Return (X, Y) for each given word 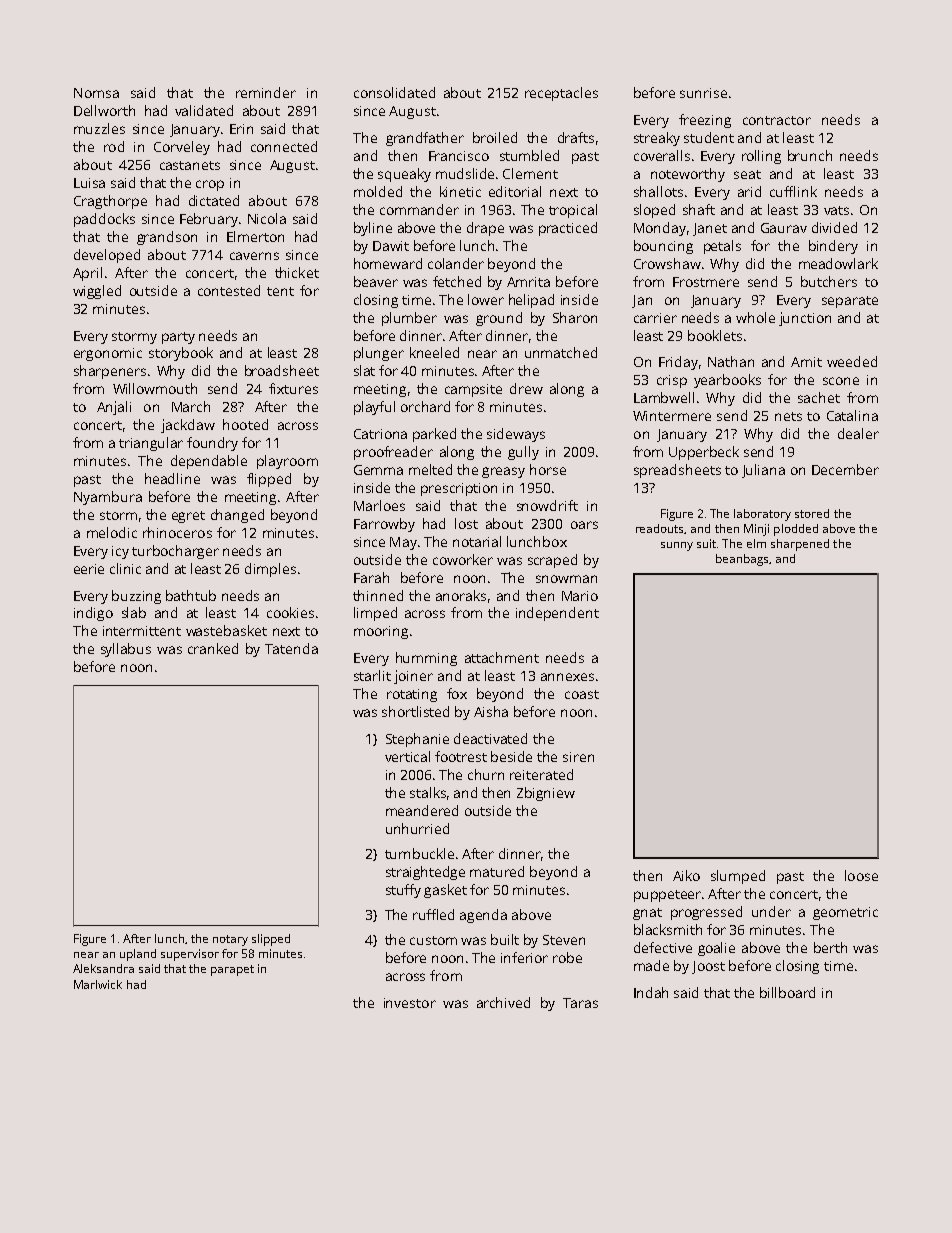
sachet (819, 397)
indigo (93, 614)
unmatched (561, 352)
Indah (651, 992)
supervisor (190, 955)
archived (503, 1002)
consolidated (394, 92)
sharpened (800, 545)
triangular (151, 444)
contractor (777, 120)
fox (457, 693)
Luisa (89, 183)
